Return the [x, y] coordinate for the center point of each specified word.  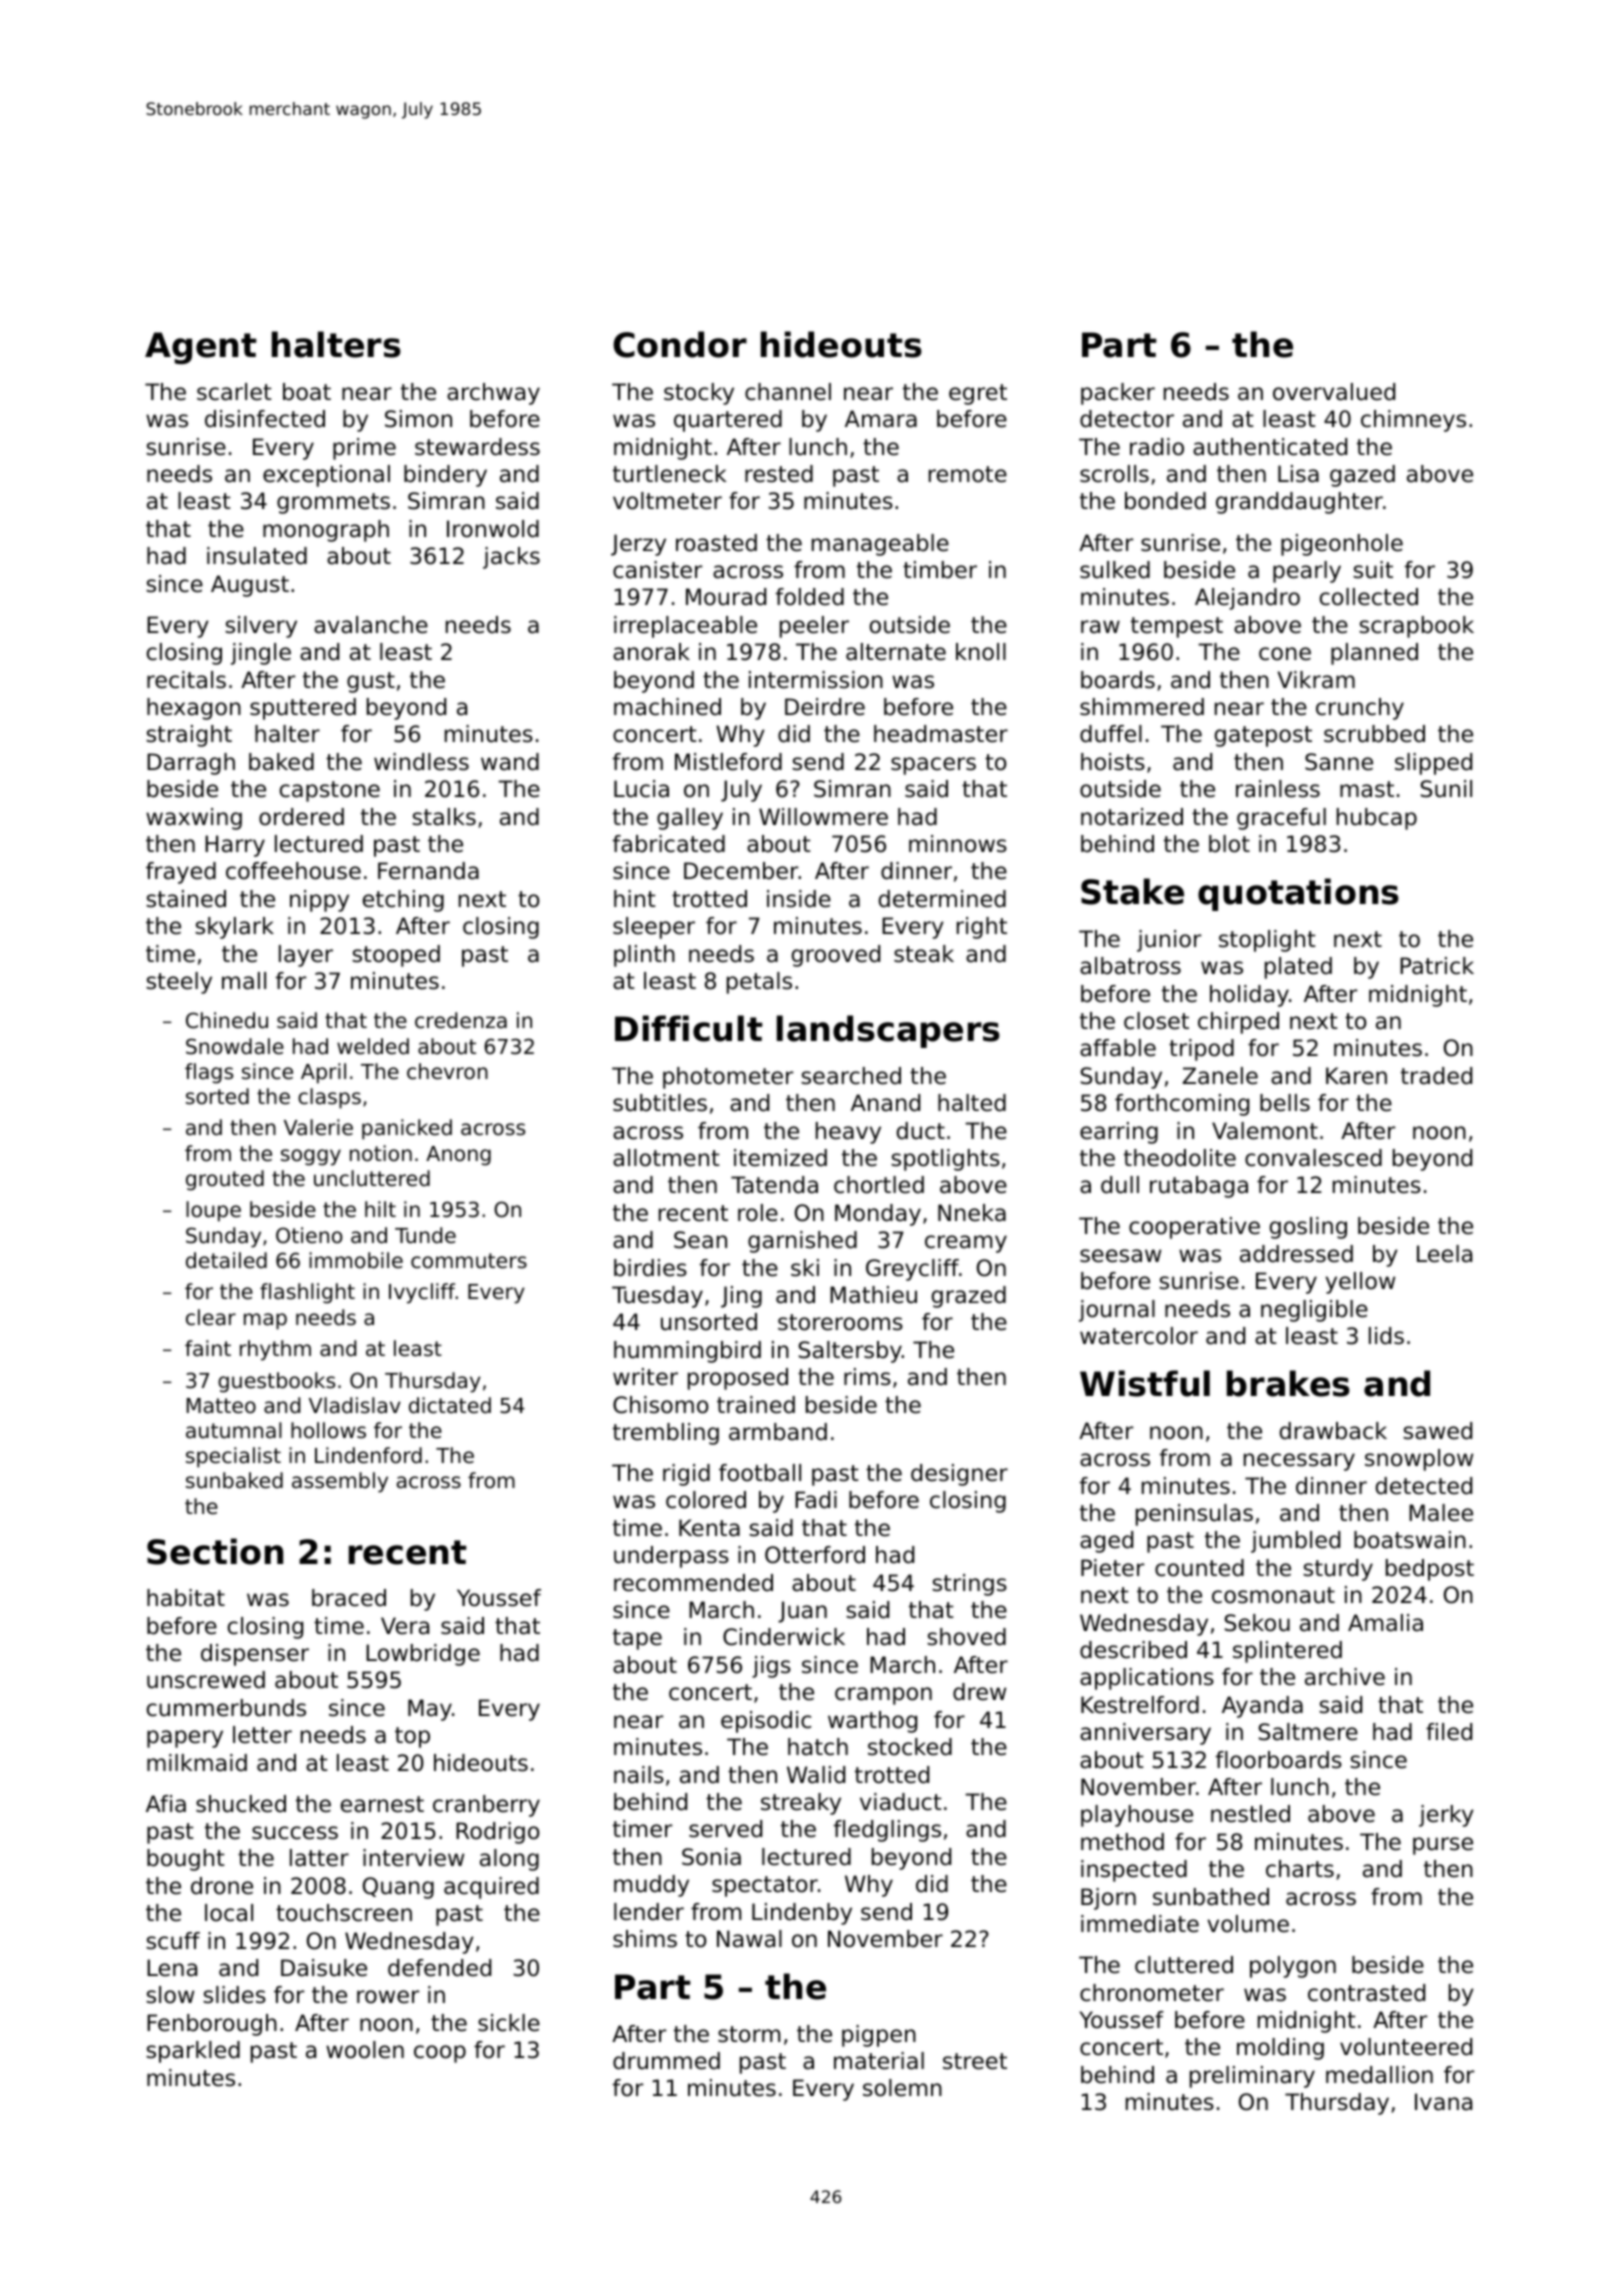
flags [209, 1073]
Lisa [1298, 474]
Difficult [688, 1028]
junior [1169, 941]
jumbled [1295, 1542]
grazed [969, 1297]
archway [493, 394]
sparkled [193, 2052]
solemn [902, 2088]
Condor [680, 344]
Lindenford [368, 1455]
